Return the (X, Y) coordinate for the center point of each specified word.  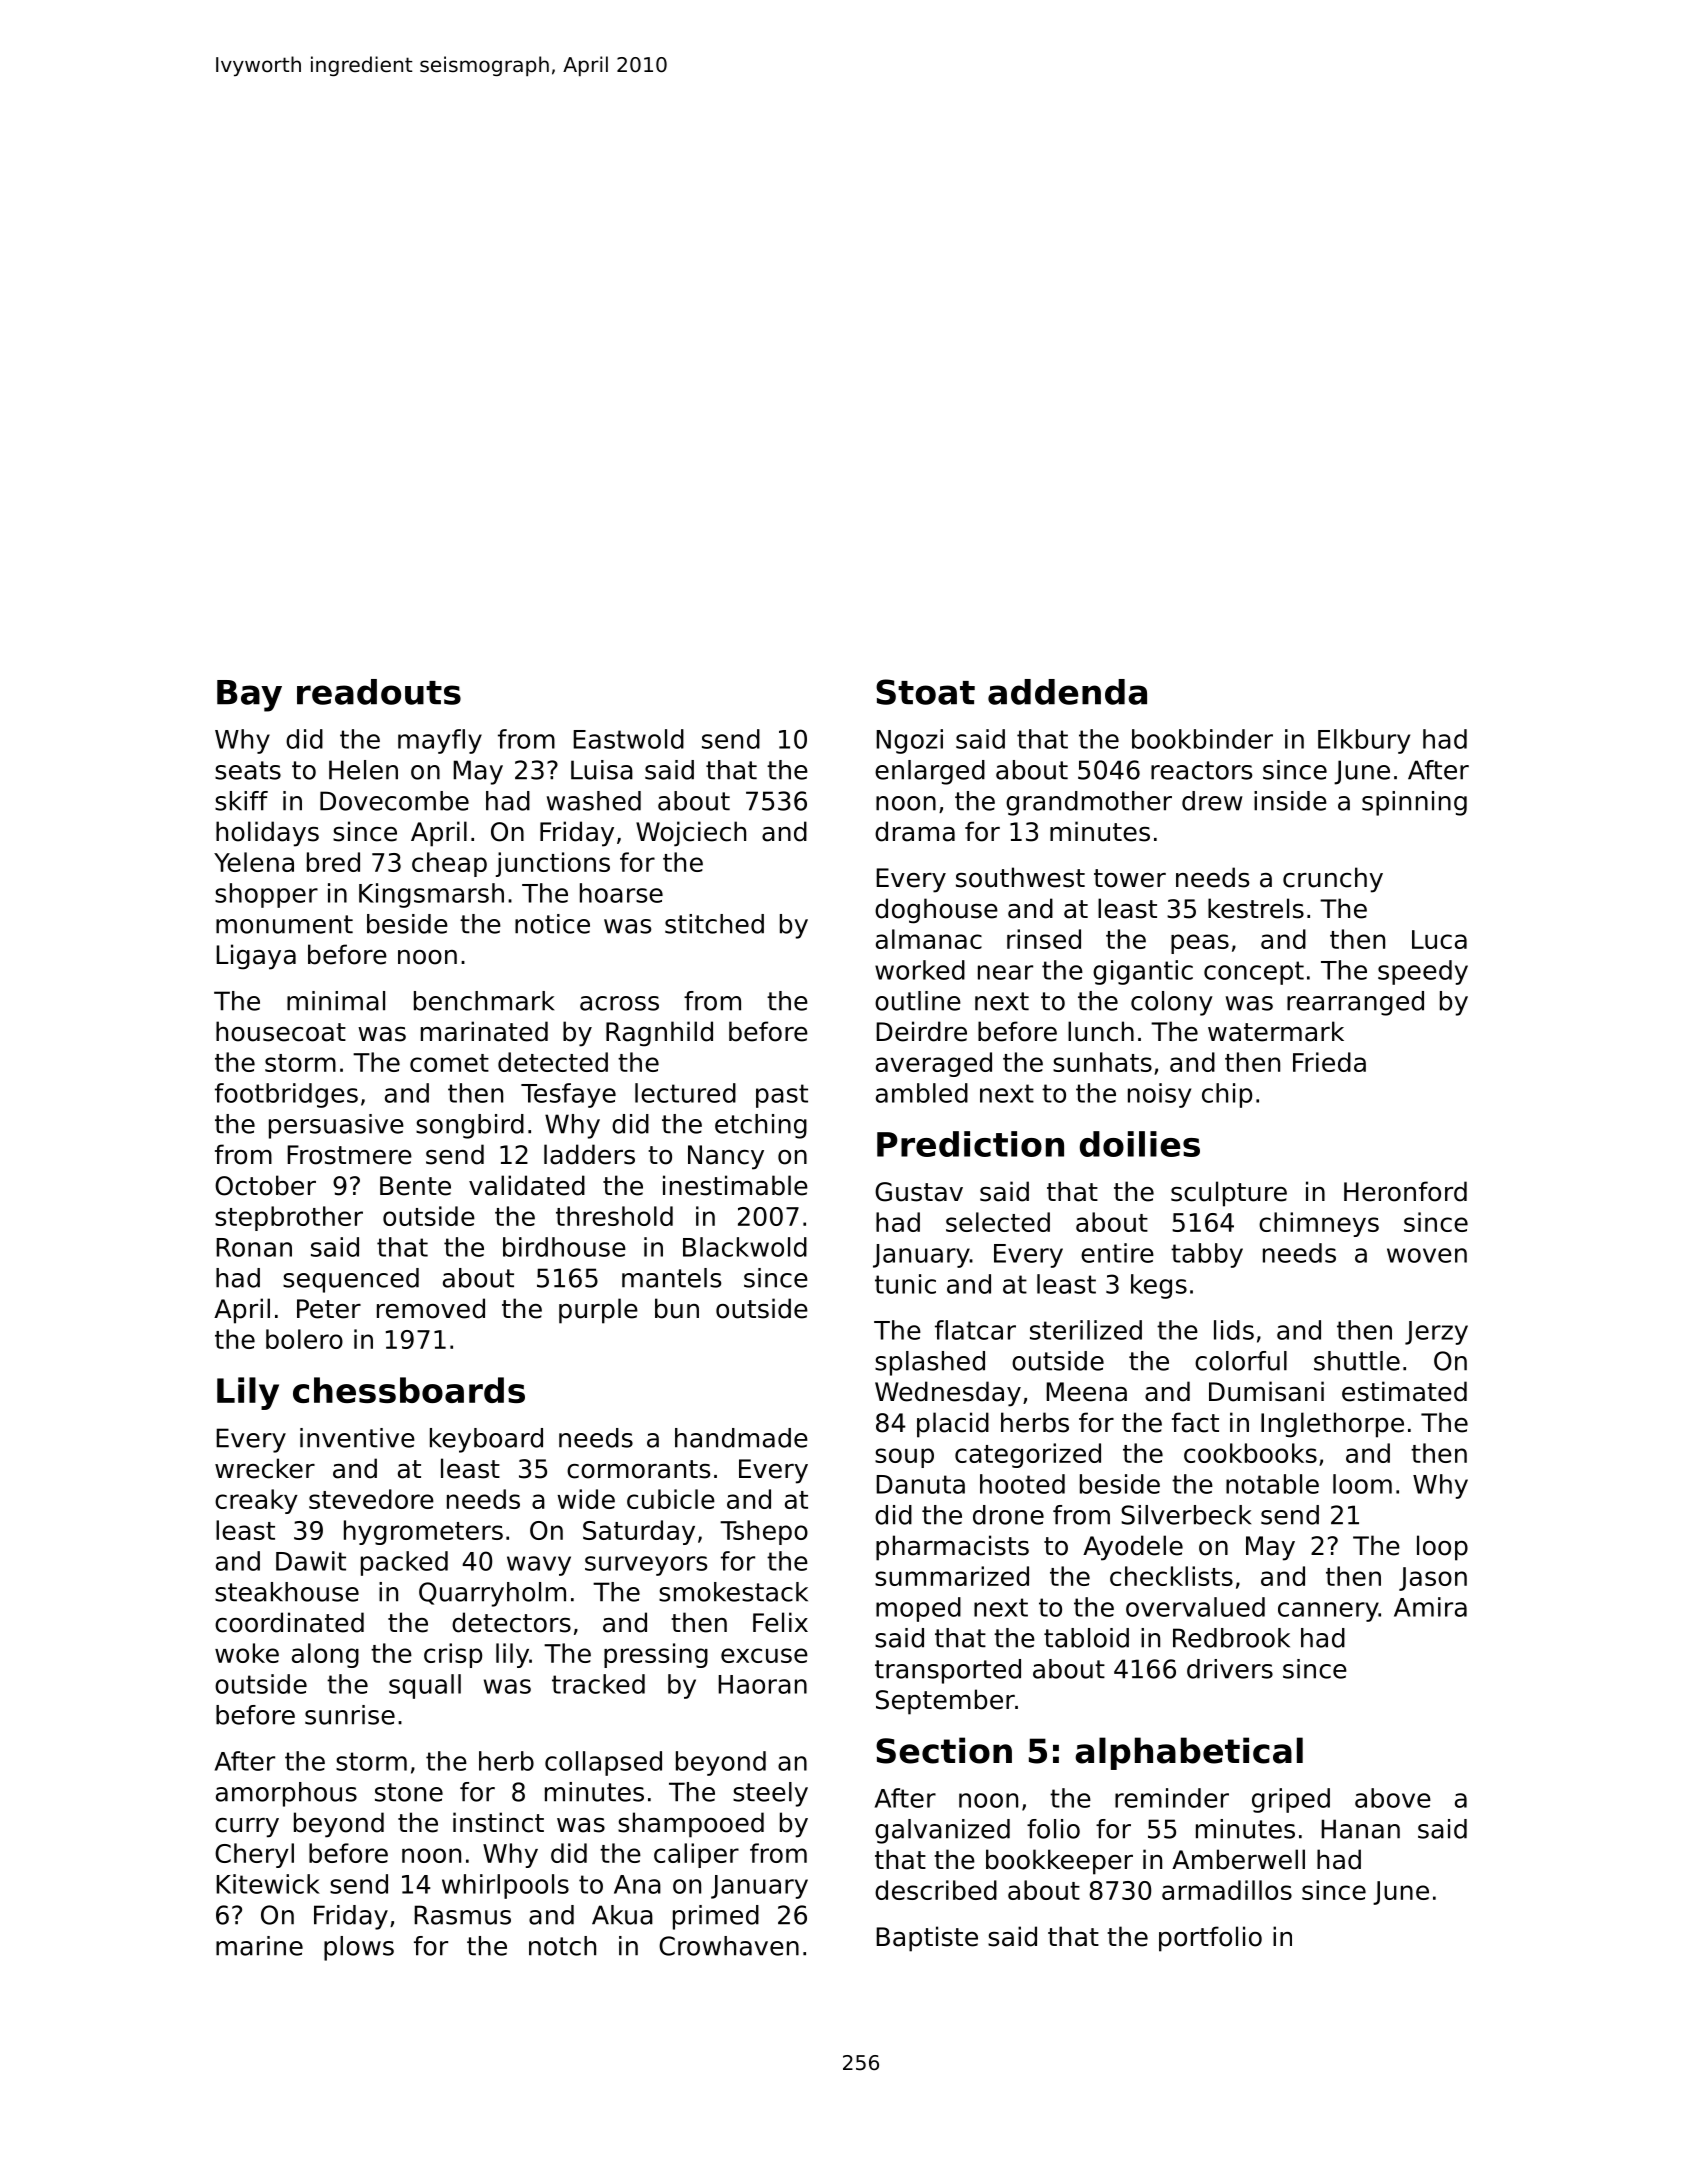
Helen (363, 770)
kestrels (1256, 908)
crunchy (1333, 880)
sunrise (350, 1715)
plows (359, 1948)
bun (677, 1308)
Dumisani (1266, 1391)
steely (770, 1794)
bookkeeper (1059, 1862)
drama (915, 831)
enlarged (930, 772)
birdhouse (564, 1247)
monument (284, 924)
